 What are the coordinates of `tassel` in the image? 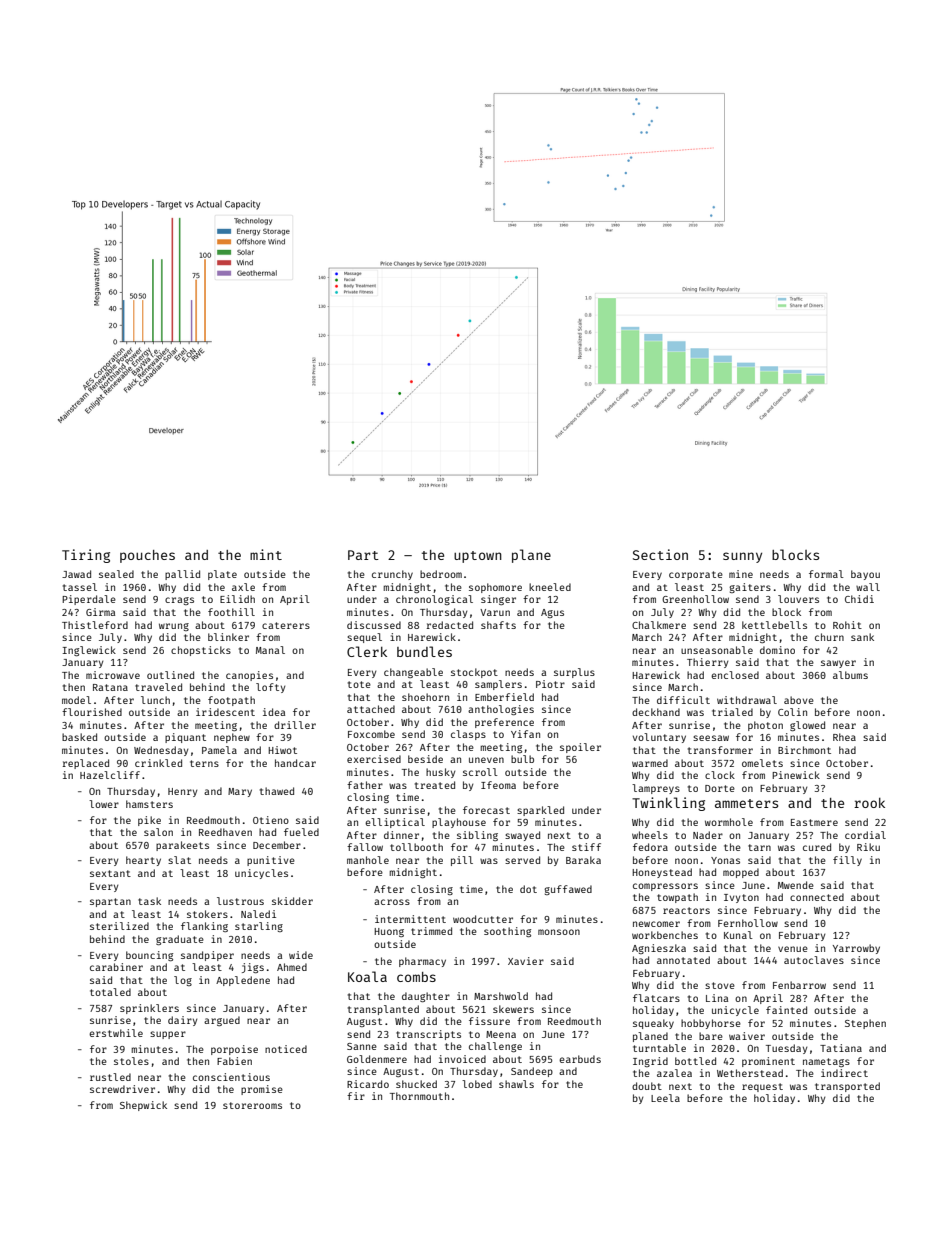 It's located at (80, 587).
